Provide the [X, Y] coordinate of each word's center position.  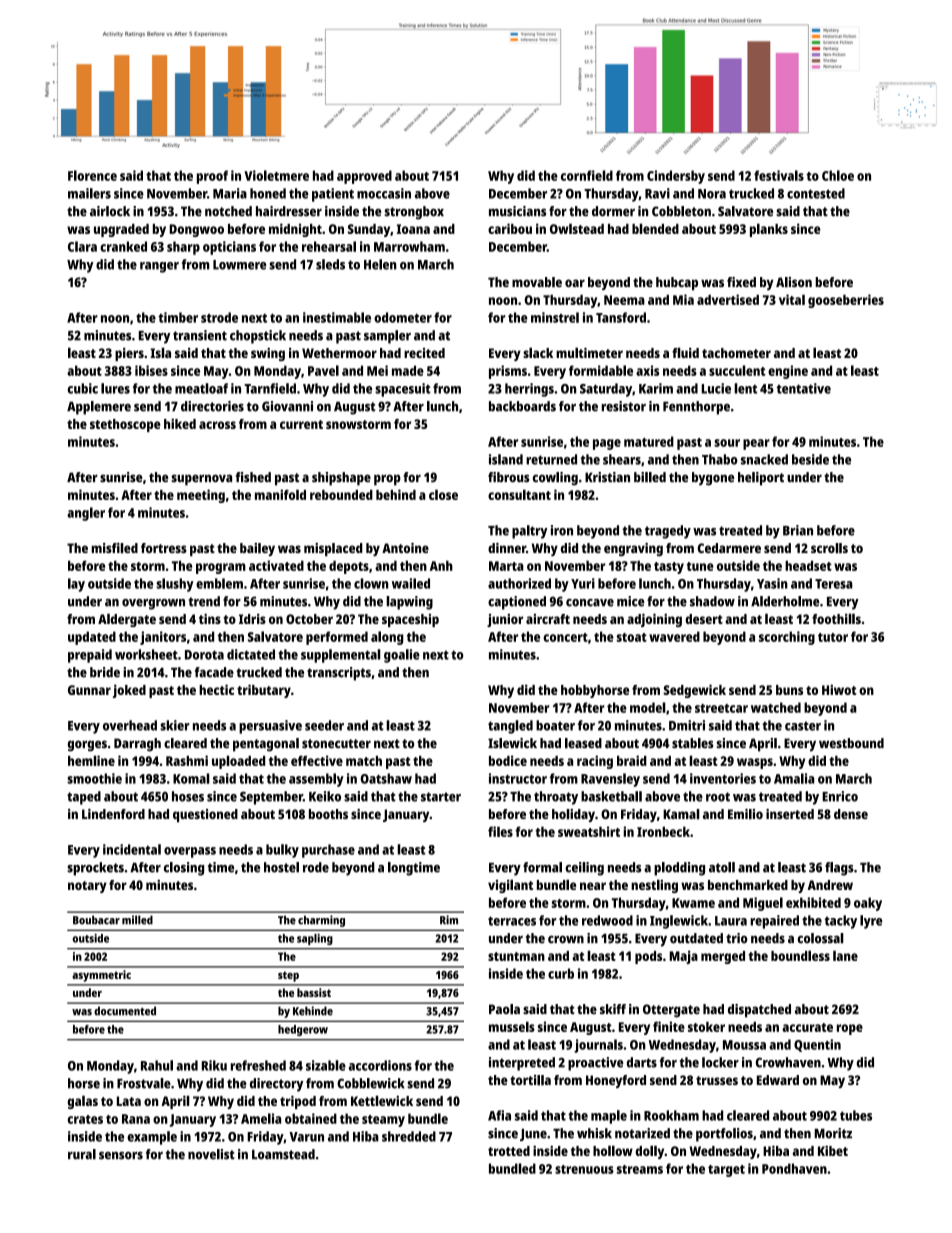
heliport [761, 479]
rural [82, 1154]
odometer [403, 317]
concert [565, 637]
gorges [87, 746]
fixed [741, 282]
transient [200, 335]
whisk [594, 1133]
